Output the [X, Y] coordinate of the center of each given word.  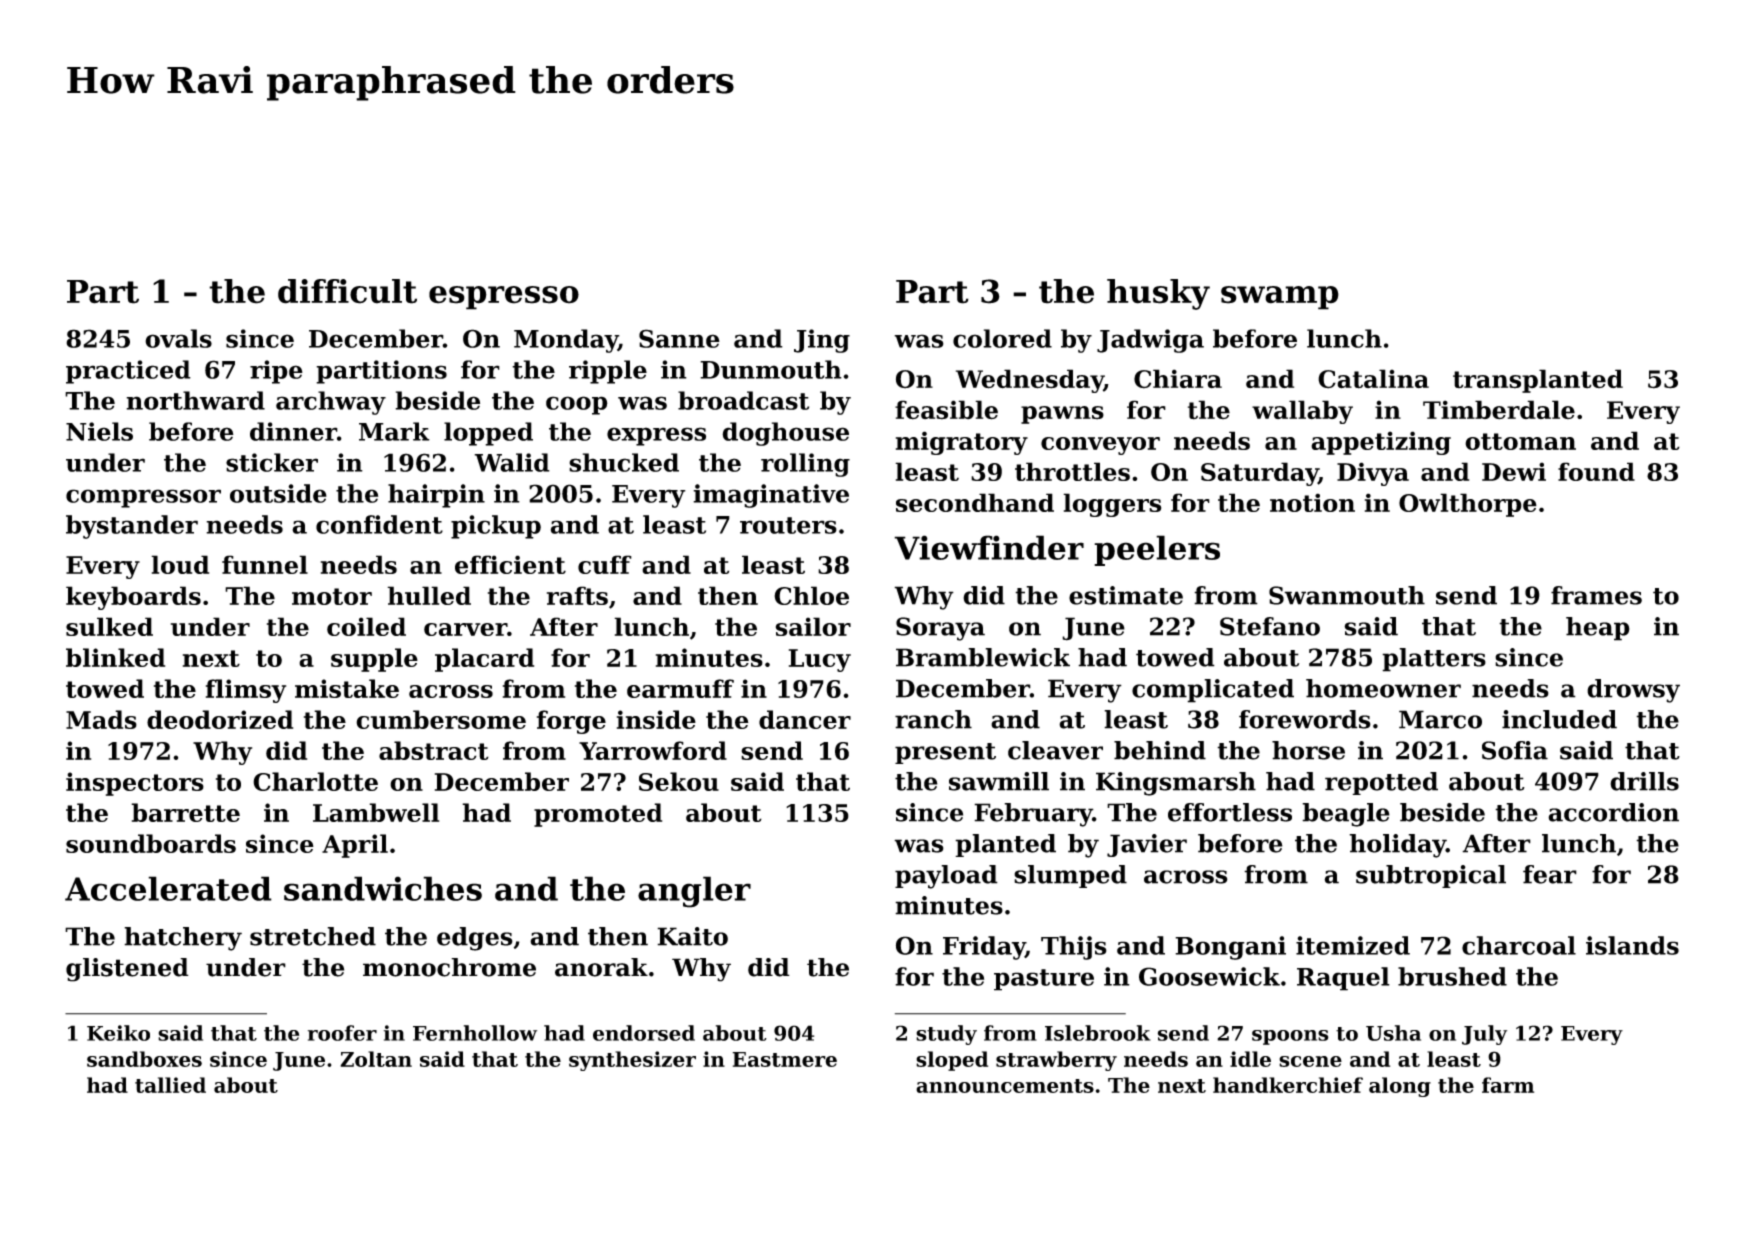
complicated [1213, 691]
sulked [109, 626]
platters [1434, 660]
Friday [984, 948]
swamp [1280, 298]
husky [1158, 294]
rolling [805, 465]
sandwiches [383, 888]
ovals [178, 338]
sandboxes [144, 1059]
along [1400, 1087]
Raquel [1343, 979]
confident [379, 524]
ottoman [1520, 441]
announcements [1005, 1086]
